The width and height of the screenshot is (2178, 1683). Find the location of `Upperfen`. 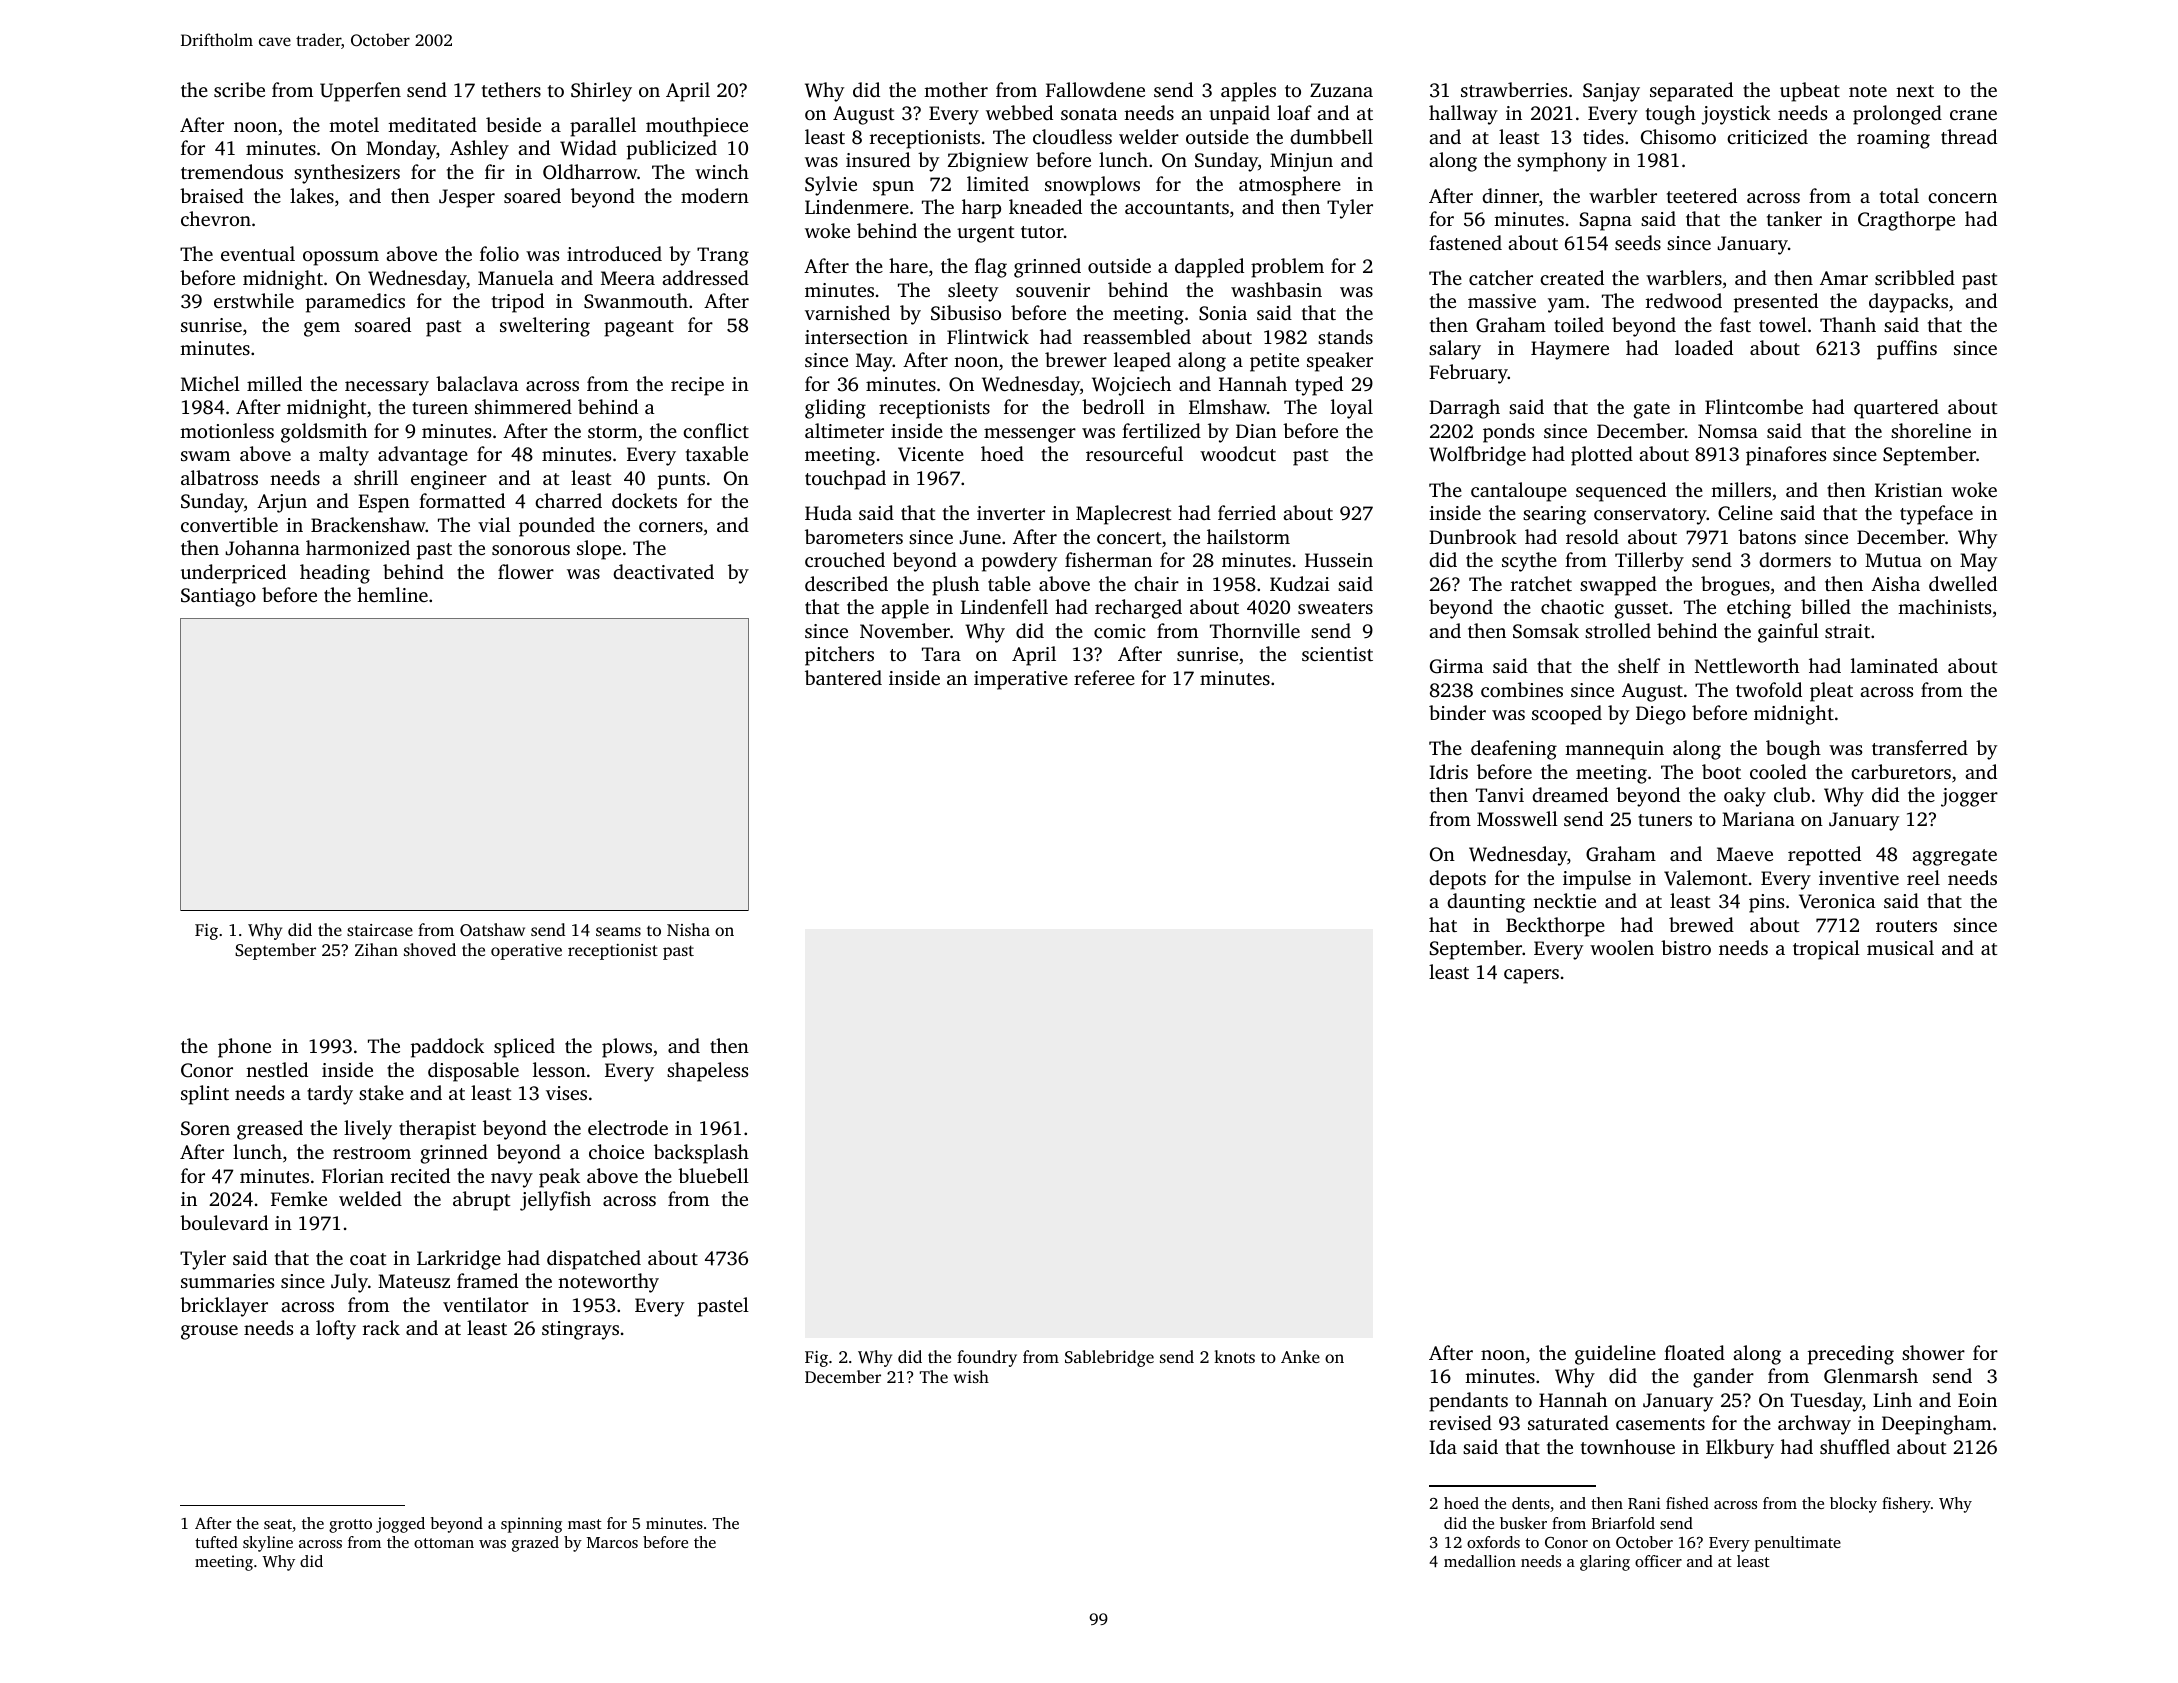

Upperfen is located at coordinates (360, 92).
